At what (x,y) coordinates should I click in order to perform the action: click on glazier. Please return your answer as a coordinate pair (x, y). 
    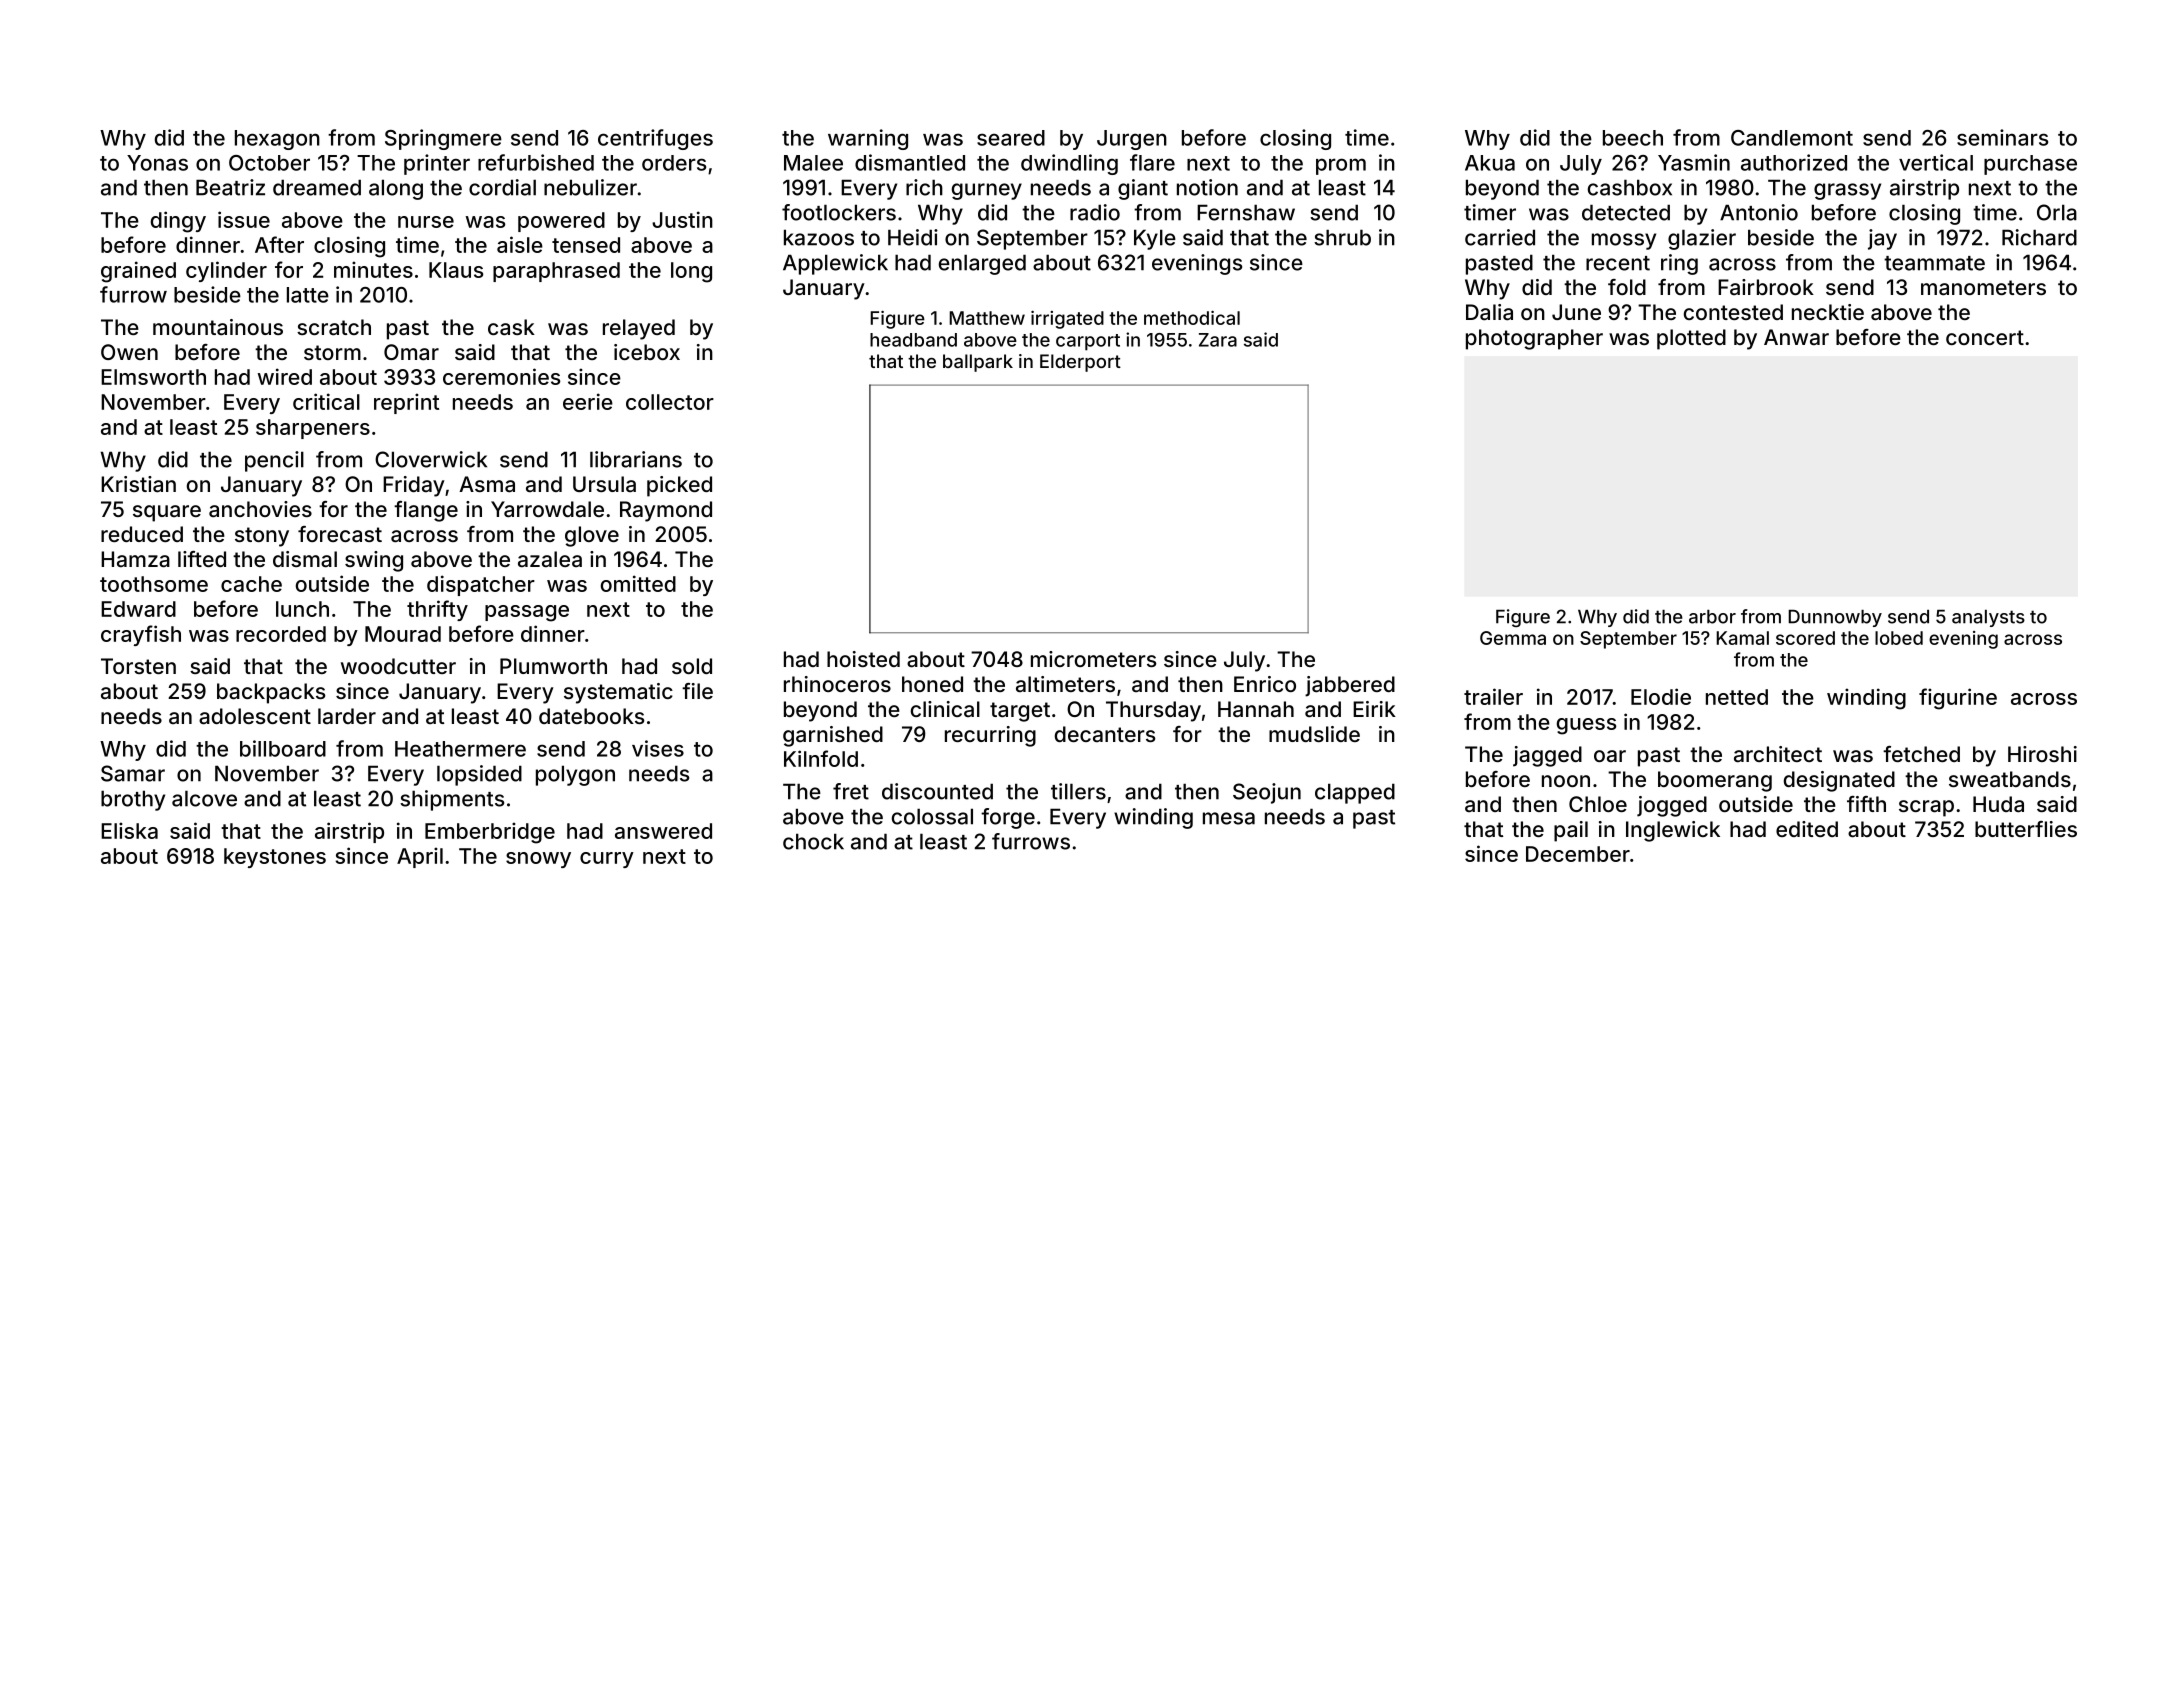
    Looking at the image, I should click on (1702, 239).
